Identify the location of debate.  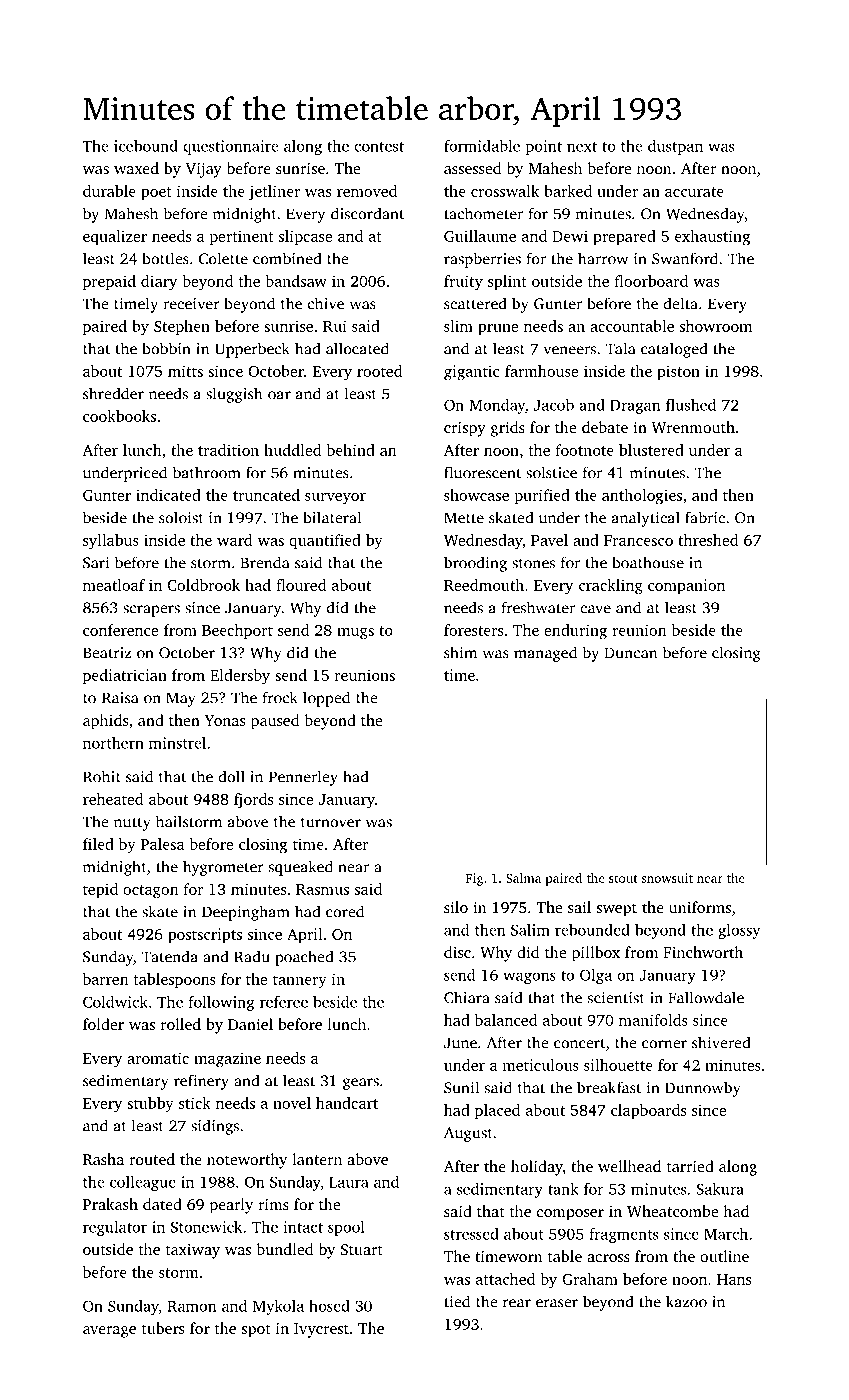
(605, 427).
